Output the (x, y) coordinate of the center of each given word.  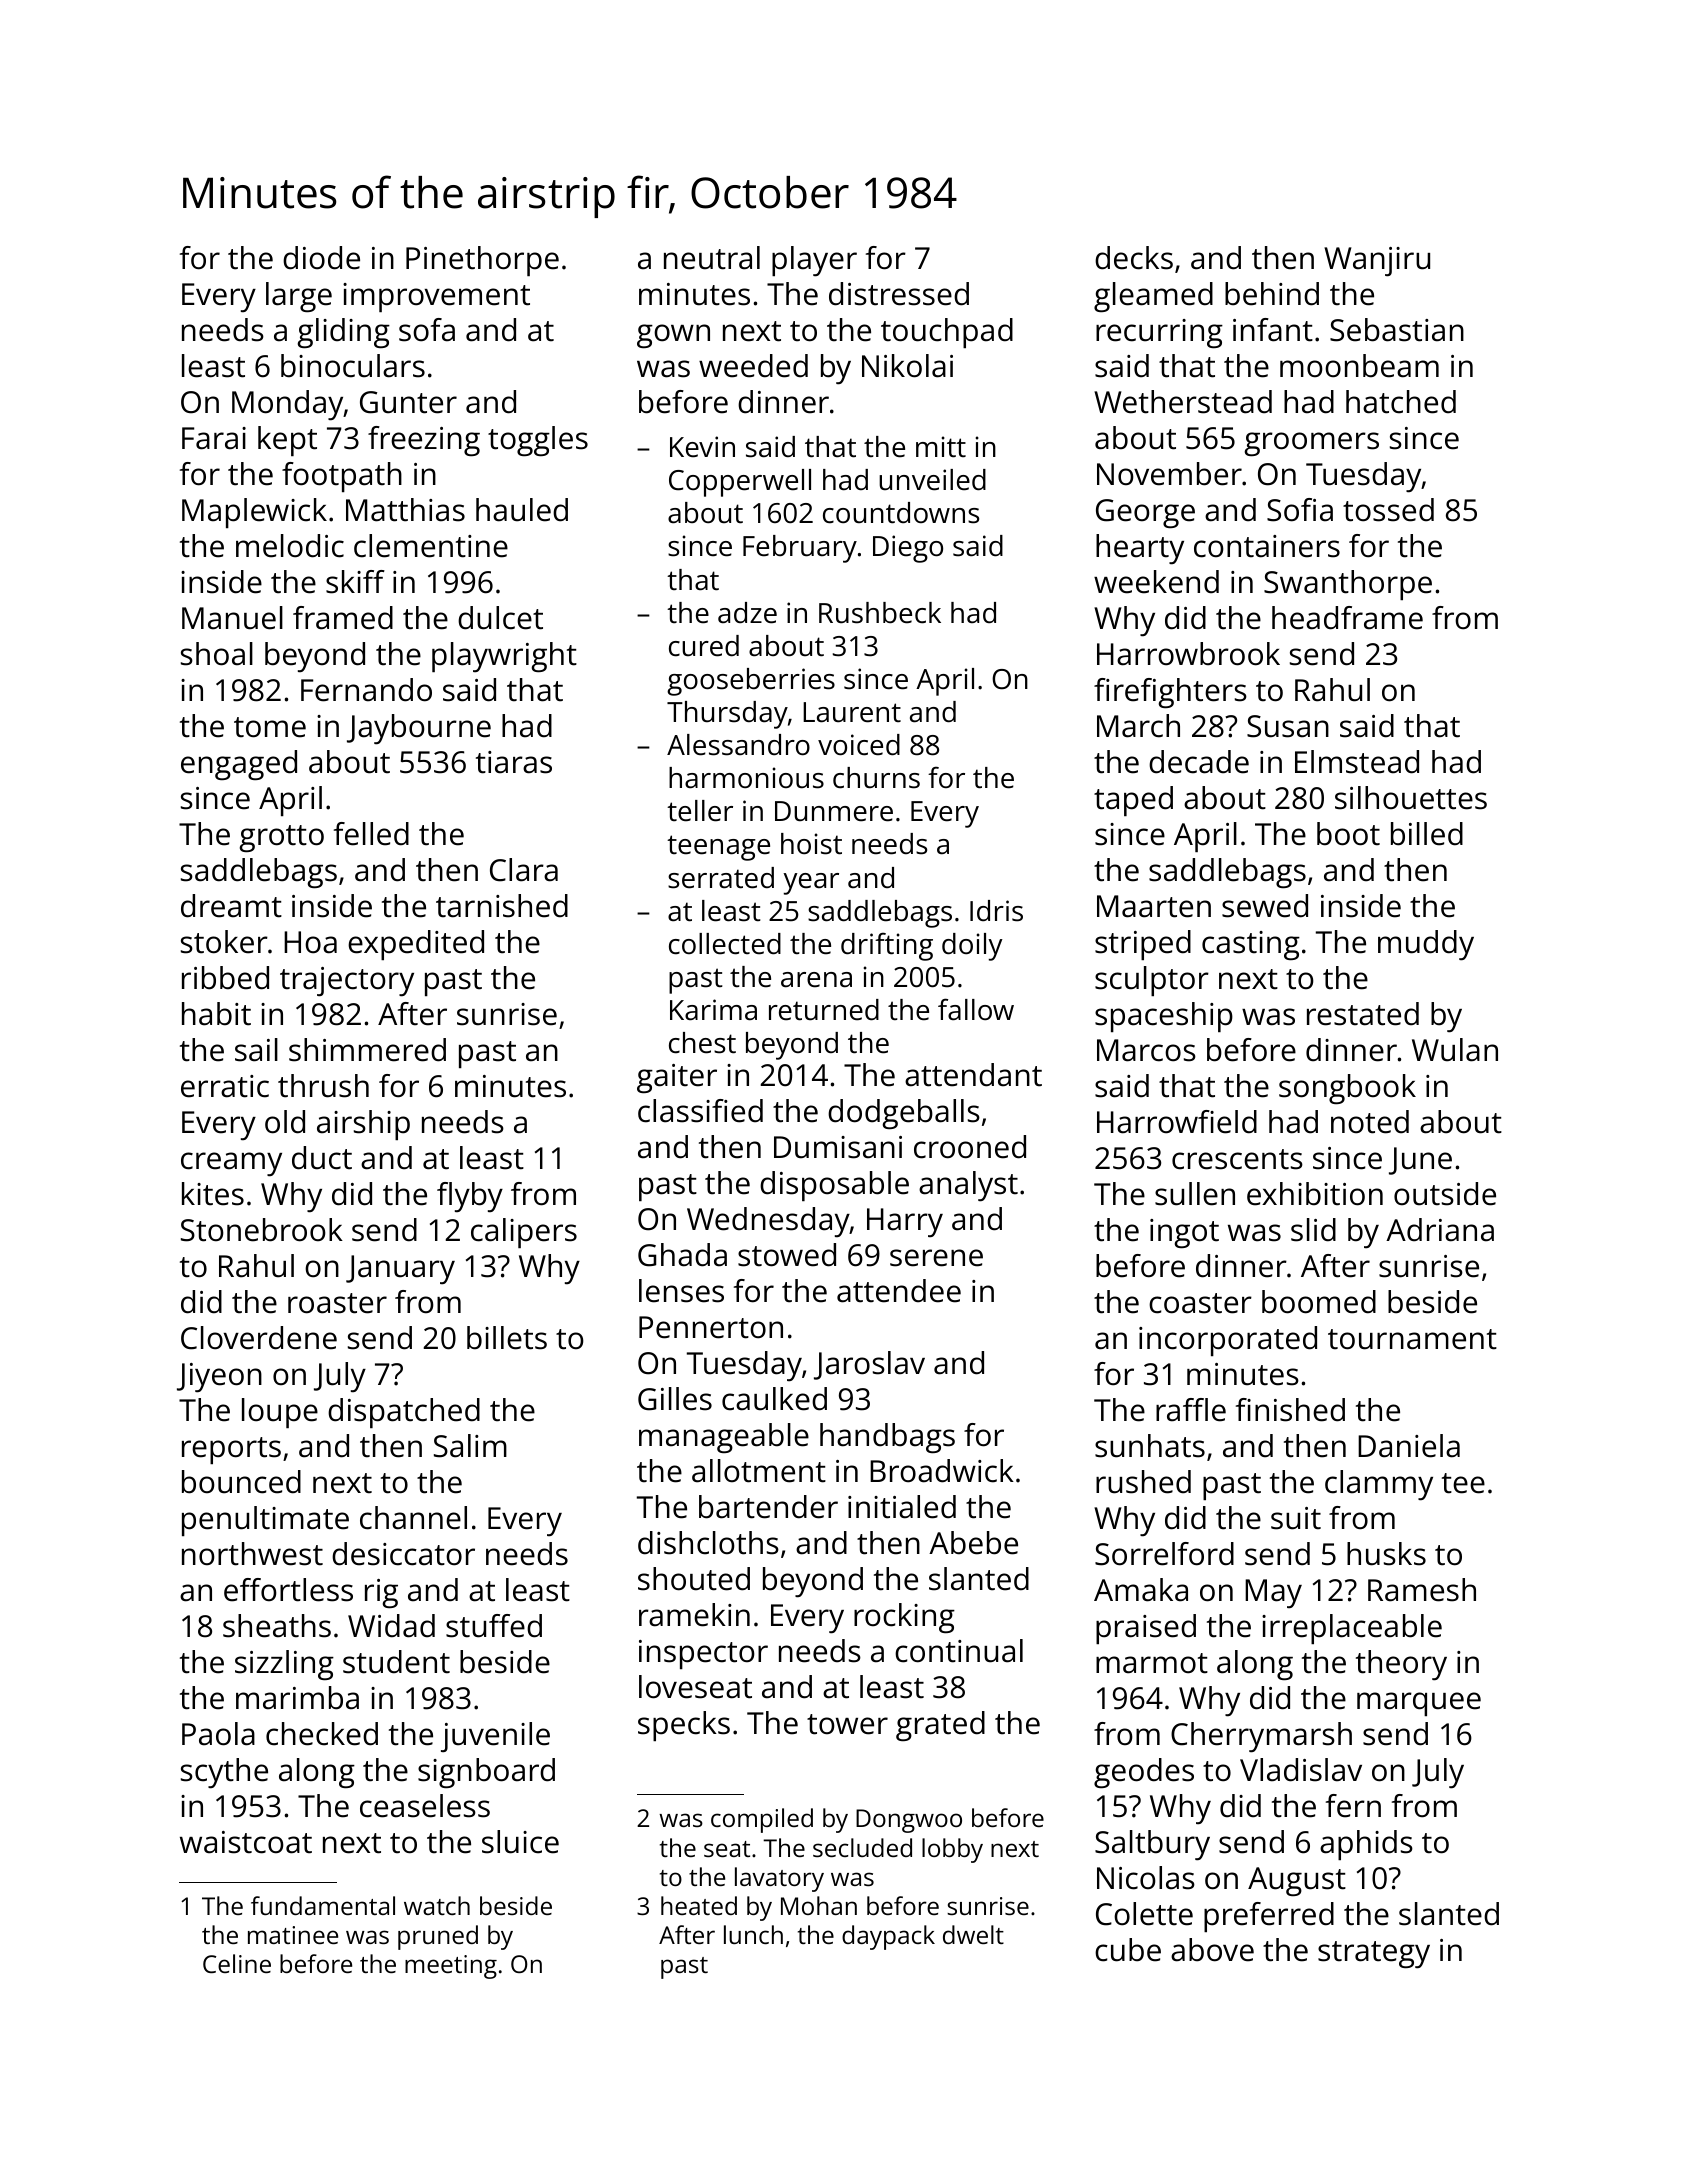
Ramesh (1422, 1590)
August (1297, 1881)
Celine (237, 1963)
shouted (694, 1579)
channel (413, 1518)
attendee (899, 1291)
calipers (524, 1233)
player (814, 261)
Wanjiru (1377, 261)
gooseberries (751, 682)
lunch (753, 1934)
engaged (239, 765)
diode (321, 258)
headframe (1347, 618)
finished (1290, 1410)
